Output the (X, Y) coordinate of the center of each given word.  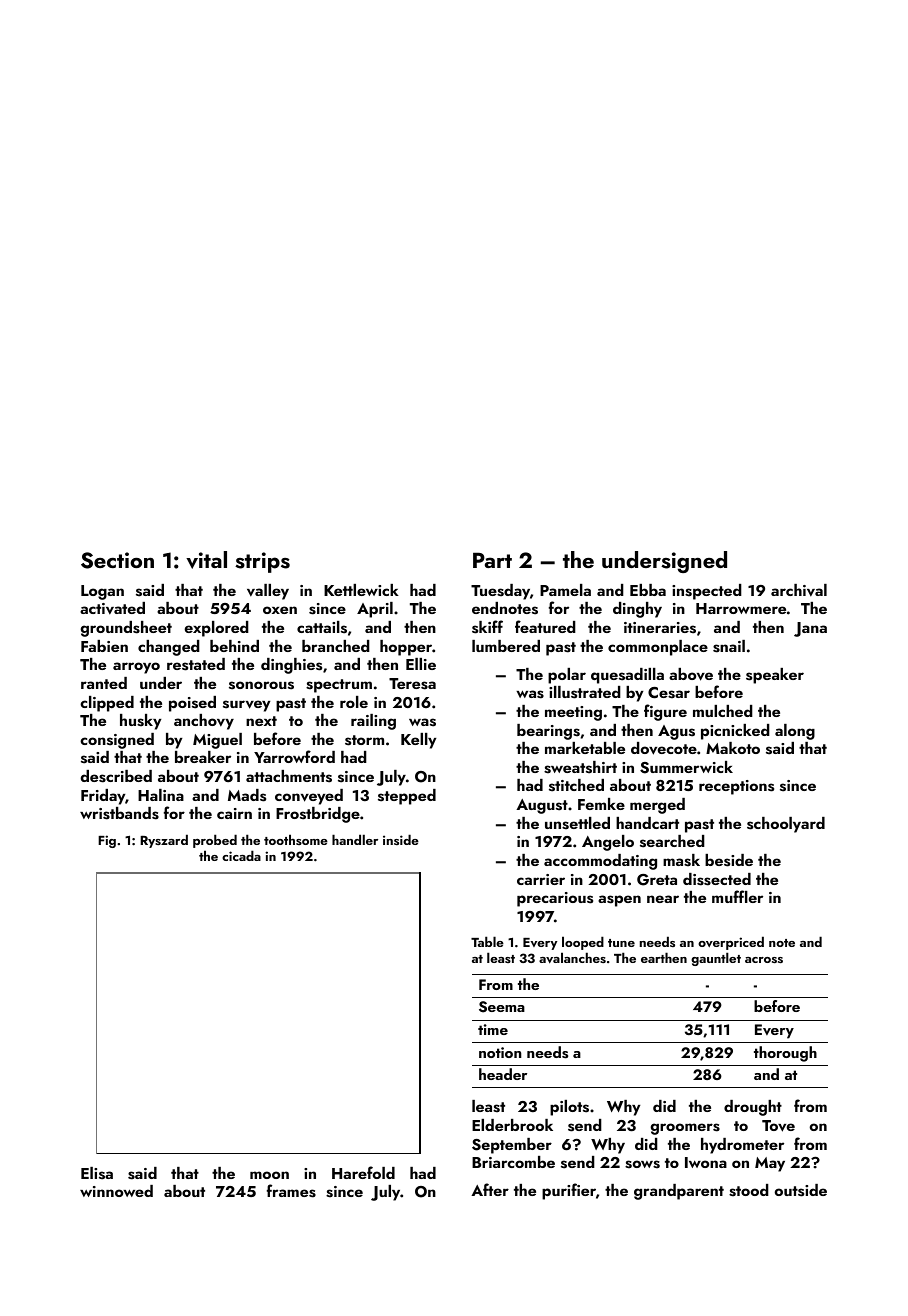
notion (500, 1052)
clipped (107, 704)
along (795, 732)
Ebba (648, 590)
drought (753, 1108)
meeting (573, 713)
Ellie (421, 664)
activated (112, 608)
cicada (241, 855)
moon (269, 1175)
